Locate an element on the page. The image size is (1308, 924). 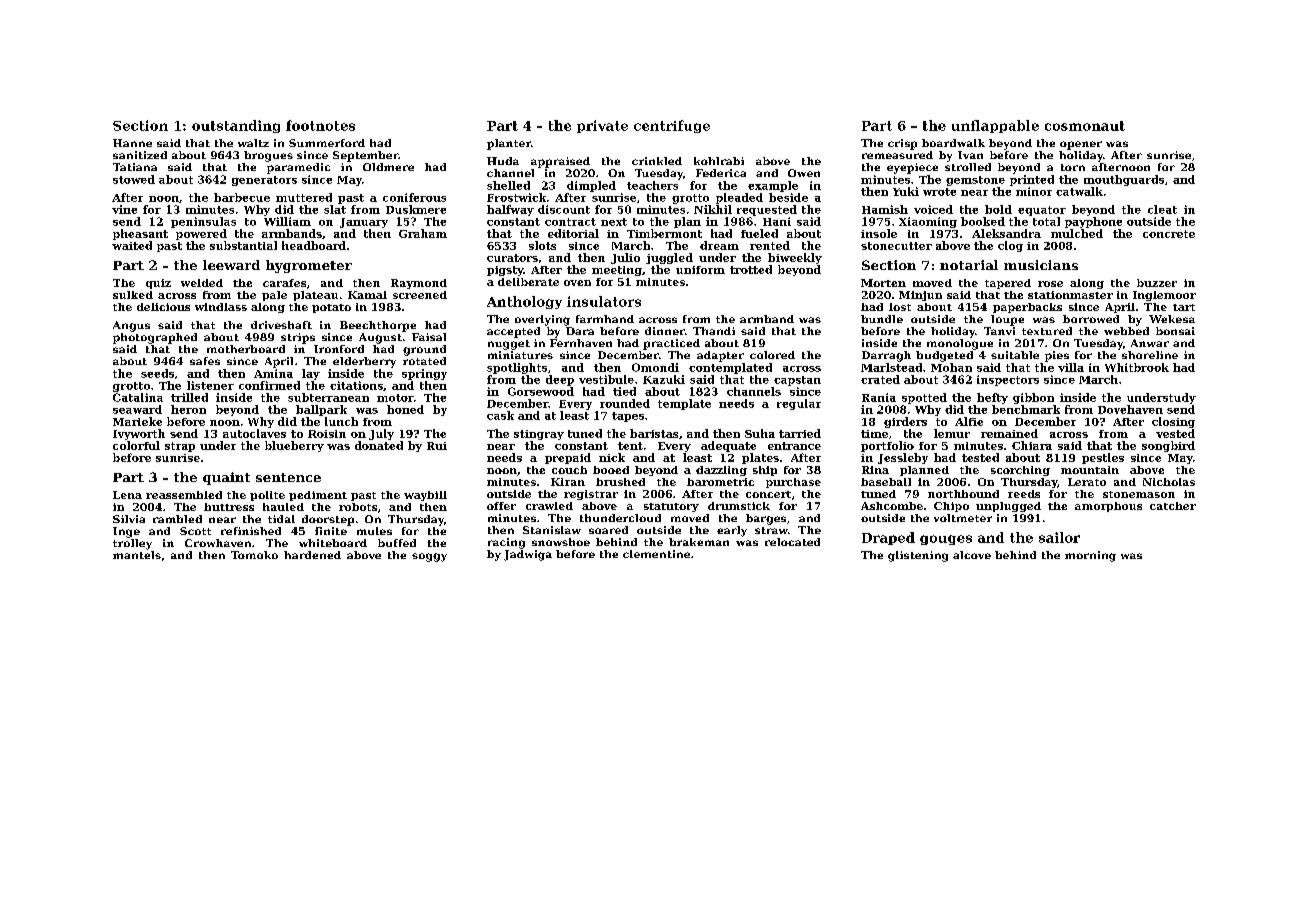
footnotes is located at coordinates (320, 125).
